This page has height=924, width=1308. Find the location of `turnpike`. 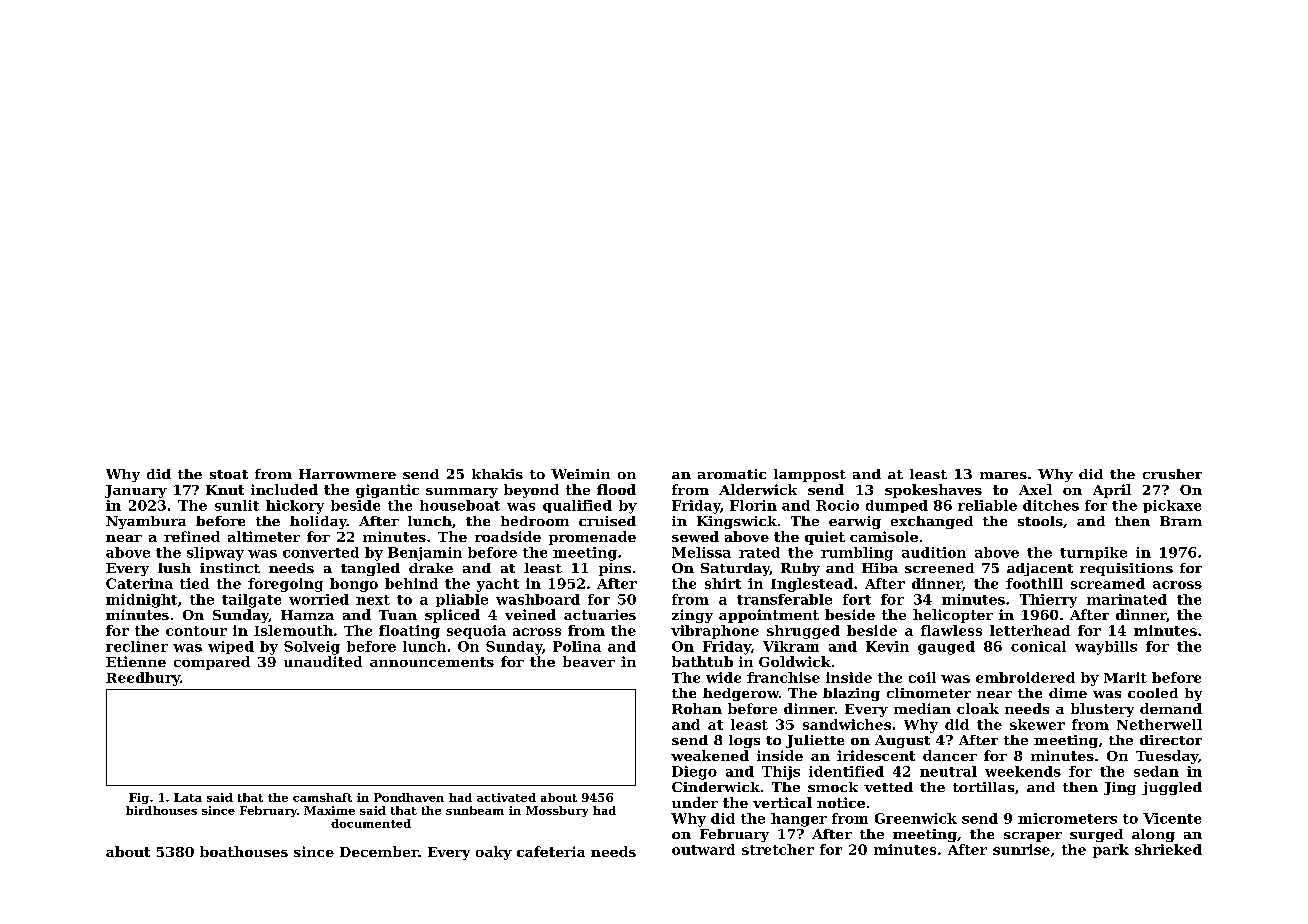

turnpike is located at coordinates (1093, 553).
